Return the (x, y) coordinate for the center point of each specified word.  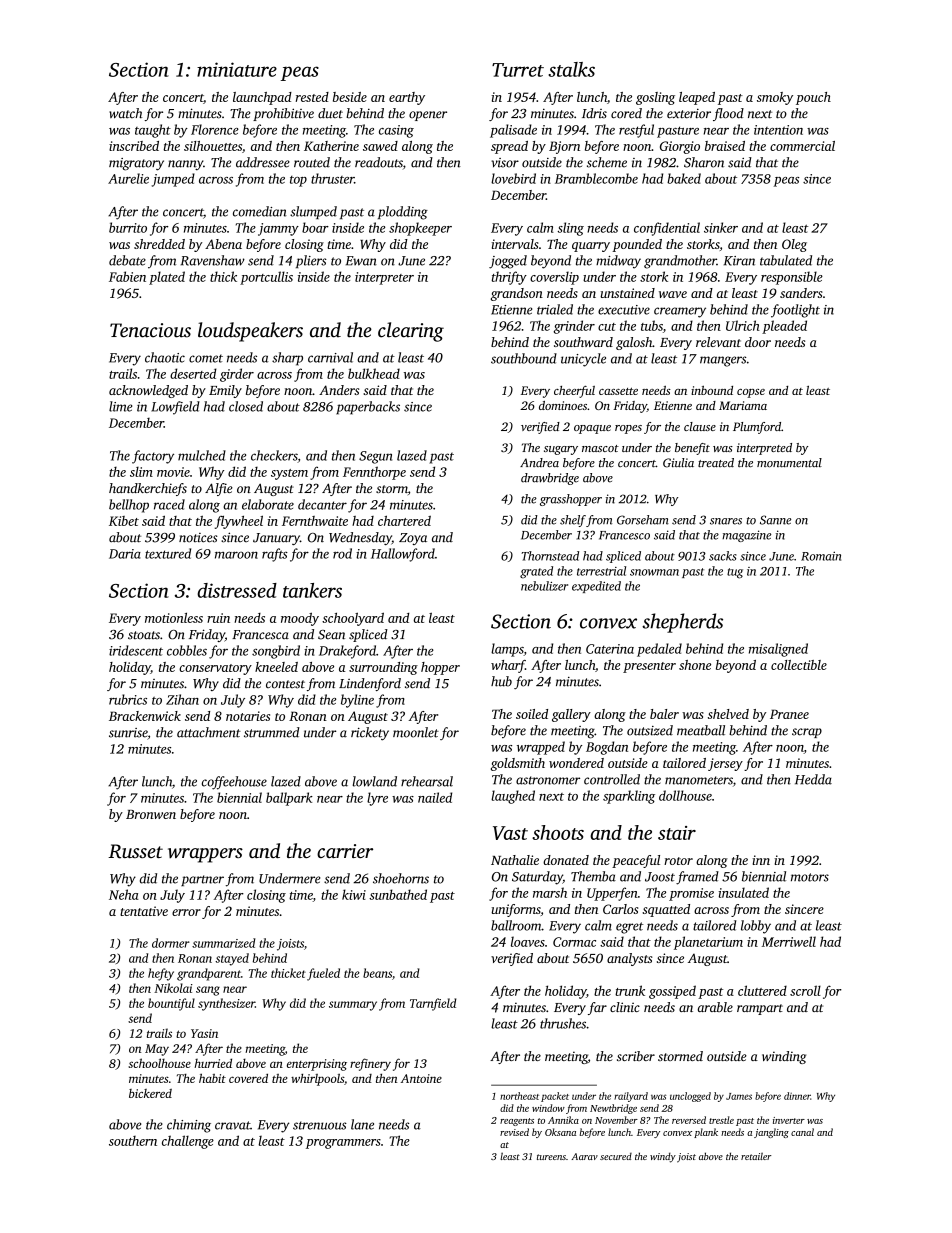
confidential (667, 229)
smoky (775, 98)
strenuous (320, 1125)
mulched (202, 455)
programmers (343, 1144)
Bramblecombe (596, 178)
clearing (411, 332)
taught (153, 131)
